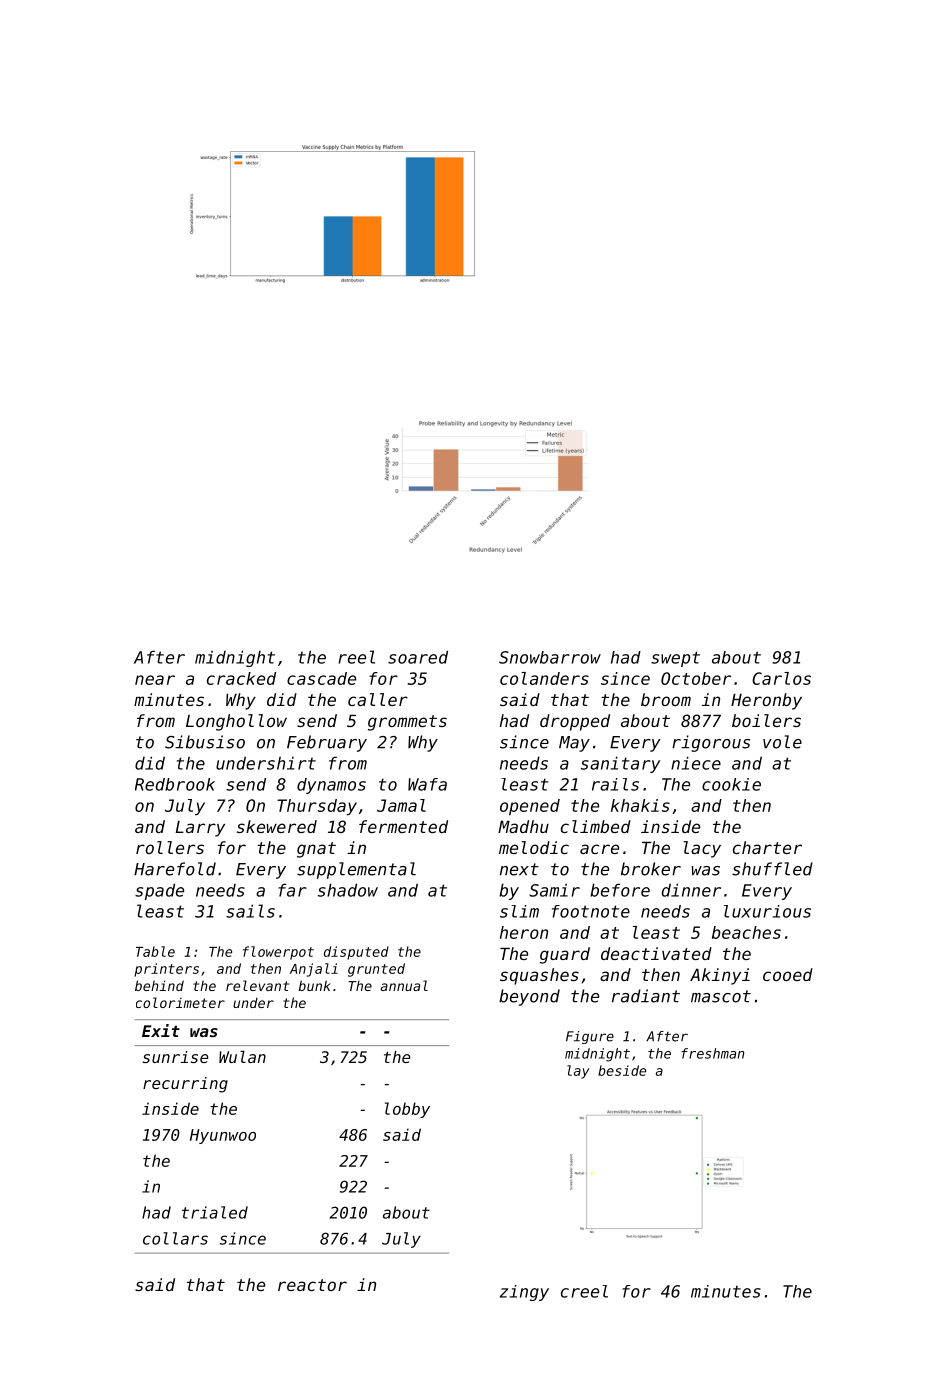 The width and height of the image is (948, 1373). Describe the element at coordinates (407, 1110) in the image. I see `lobby` at that location.
